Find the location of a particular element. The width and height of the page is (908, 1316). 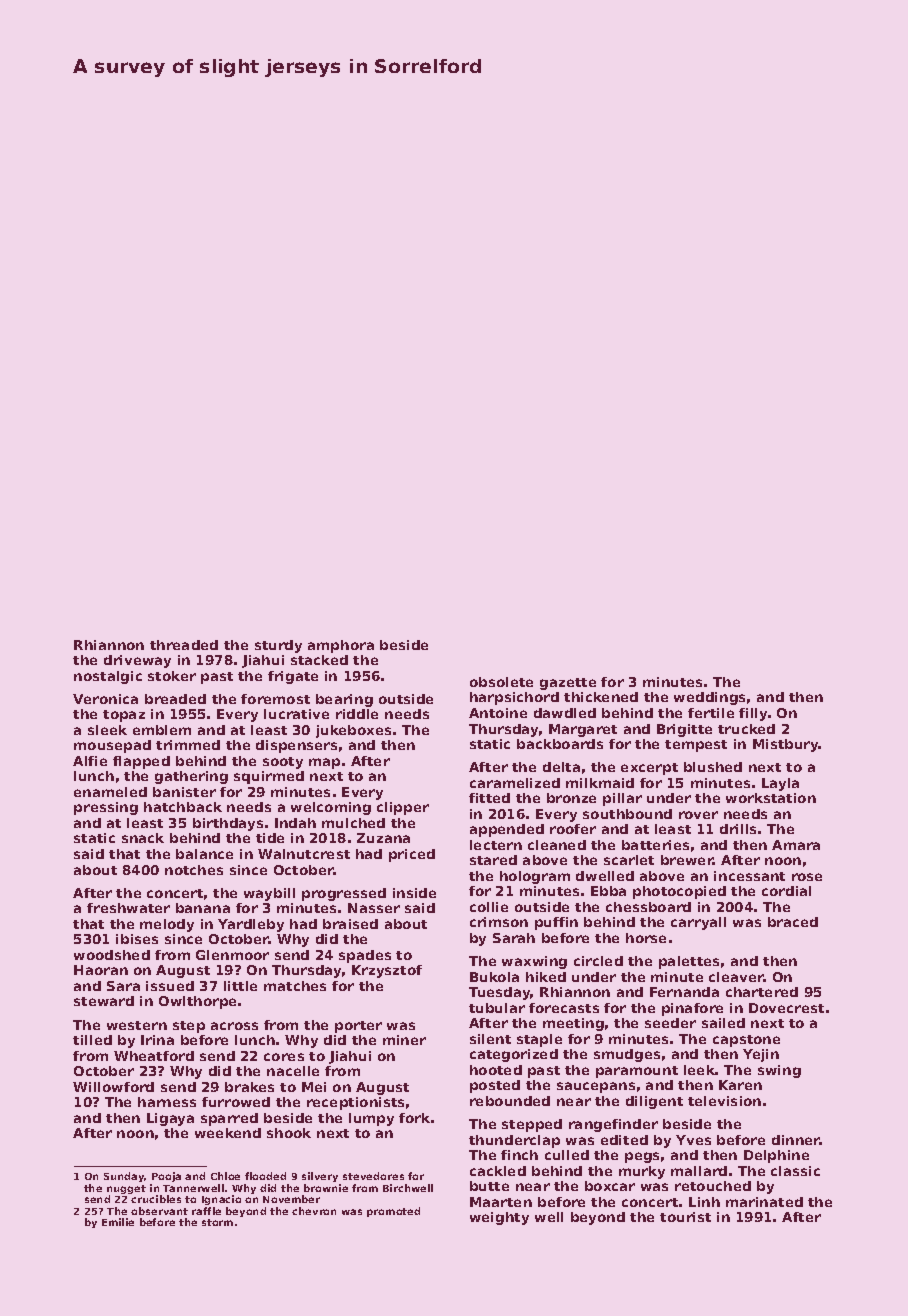

Emilie is located at coordinates (118, 1222).
